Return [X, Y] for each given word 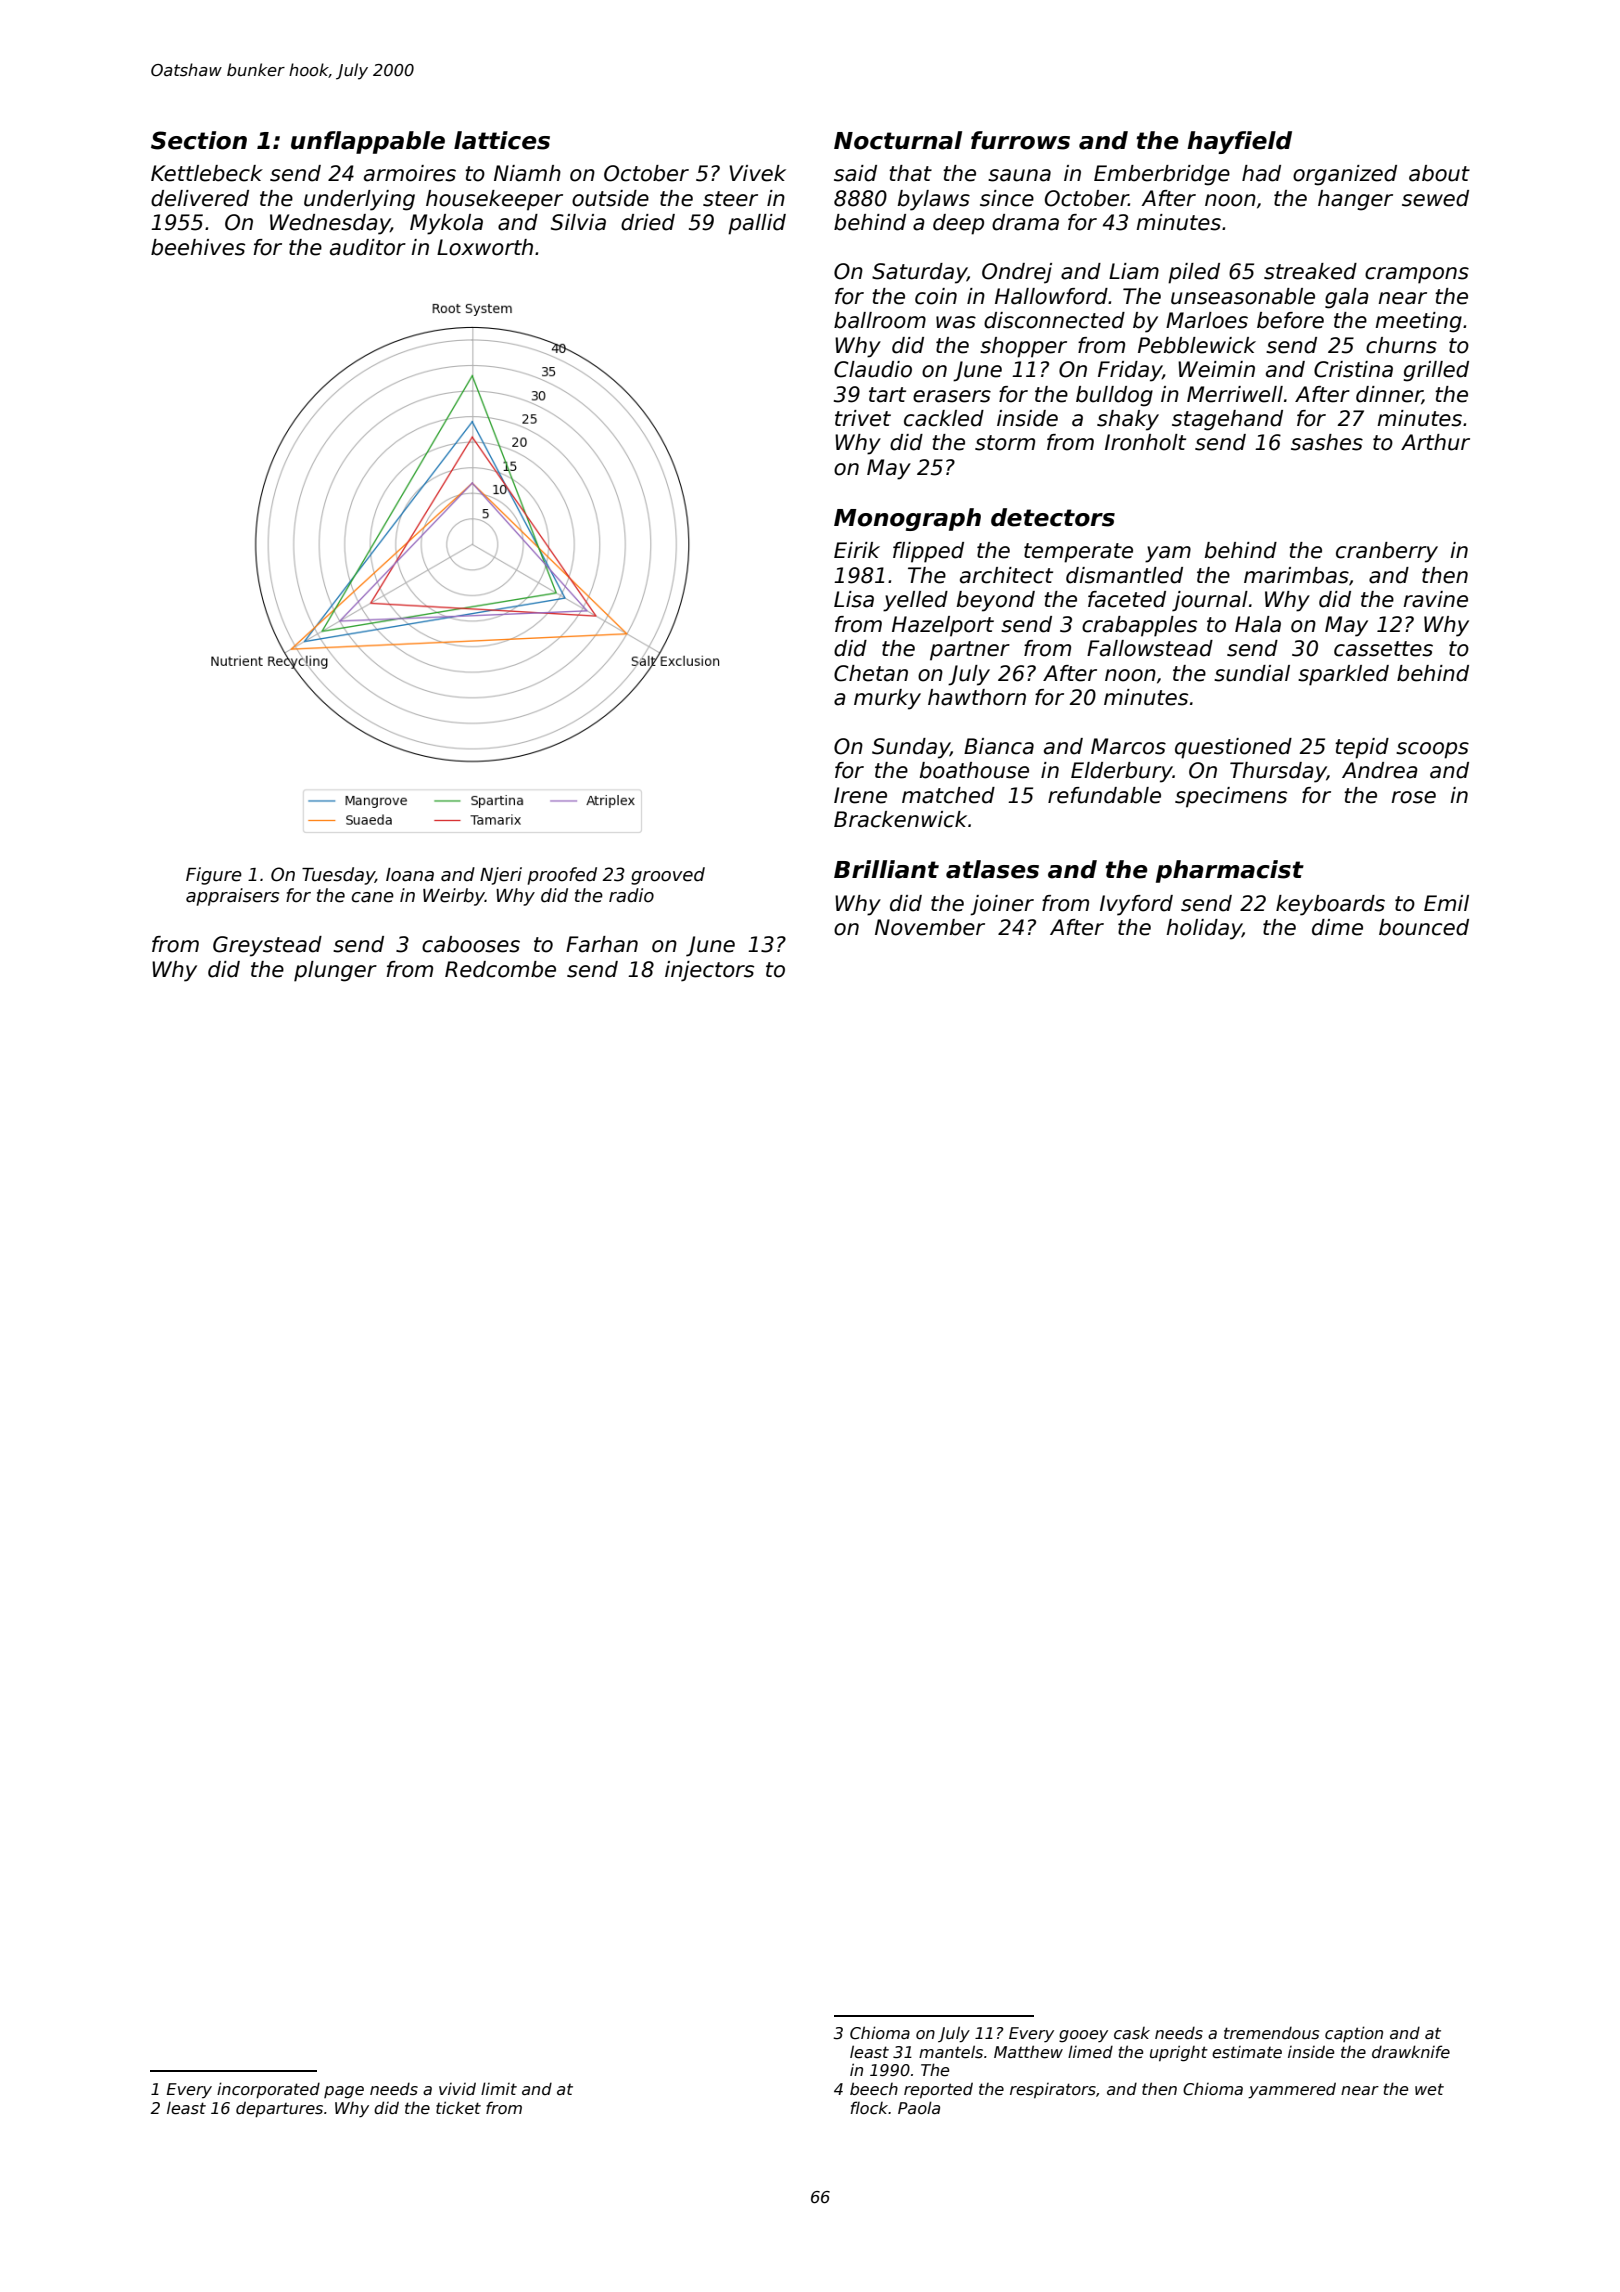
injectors [709, 971]
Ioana [410, 875]
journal [1210, 601]
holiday [1204, 929]
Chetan [871, 673]
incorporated [268, 2090]
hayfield [1239, 142]
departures [279, 2109]
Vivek [757, 173]
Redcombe [500, 969]
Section [199, 140]
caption [1354, 2034]
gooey [1083, 2036]
